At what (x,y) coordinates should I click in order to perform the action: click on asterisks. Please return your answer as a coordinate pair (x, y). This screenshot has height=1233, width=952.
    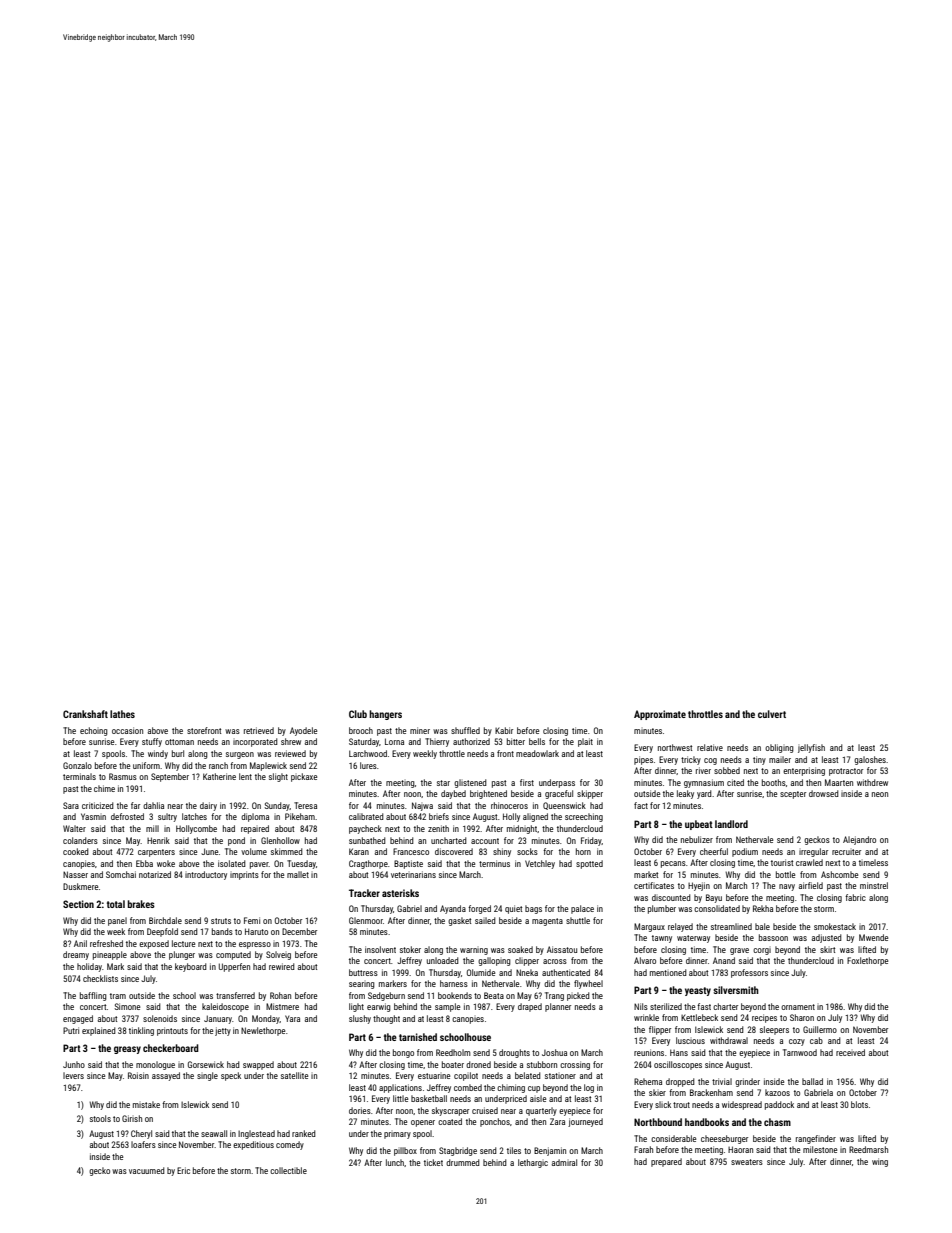
    Looking at the image, I should click on (400, 893).
